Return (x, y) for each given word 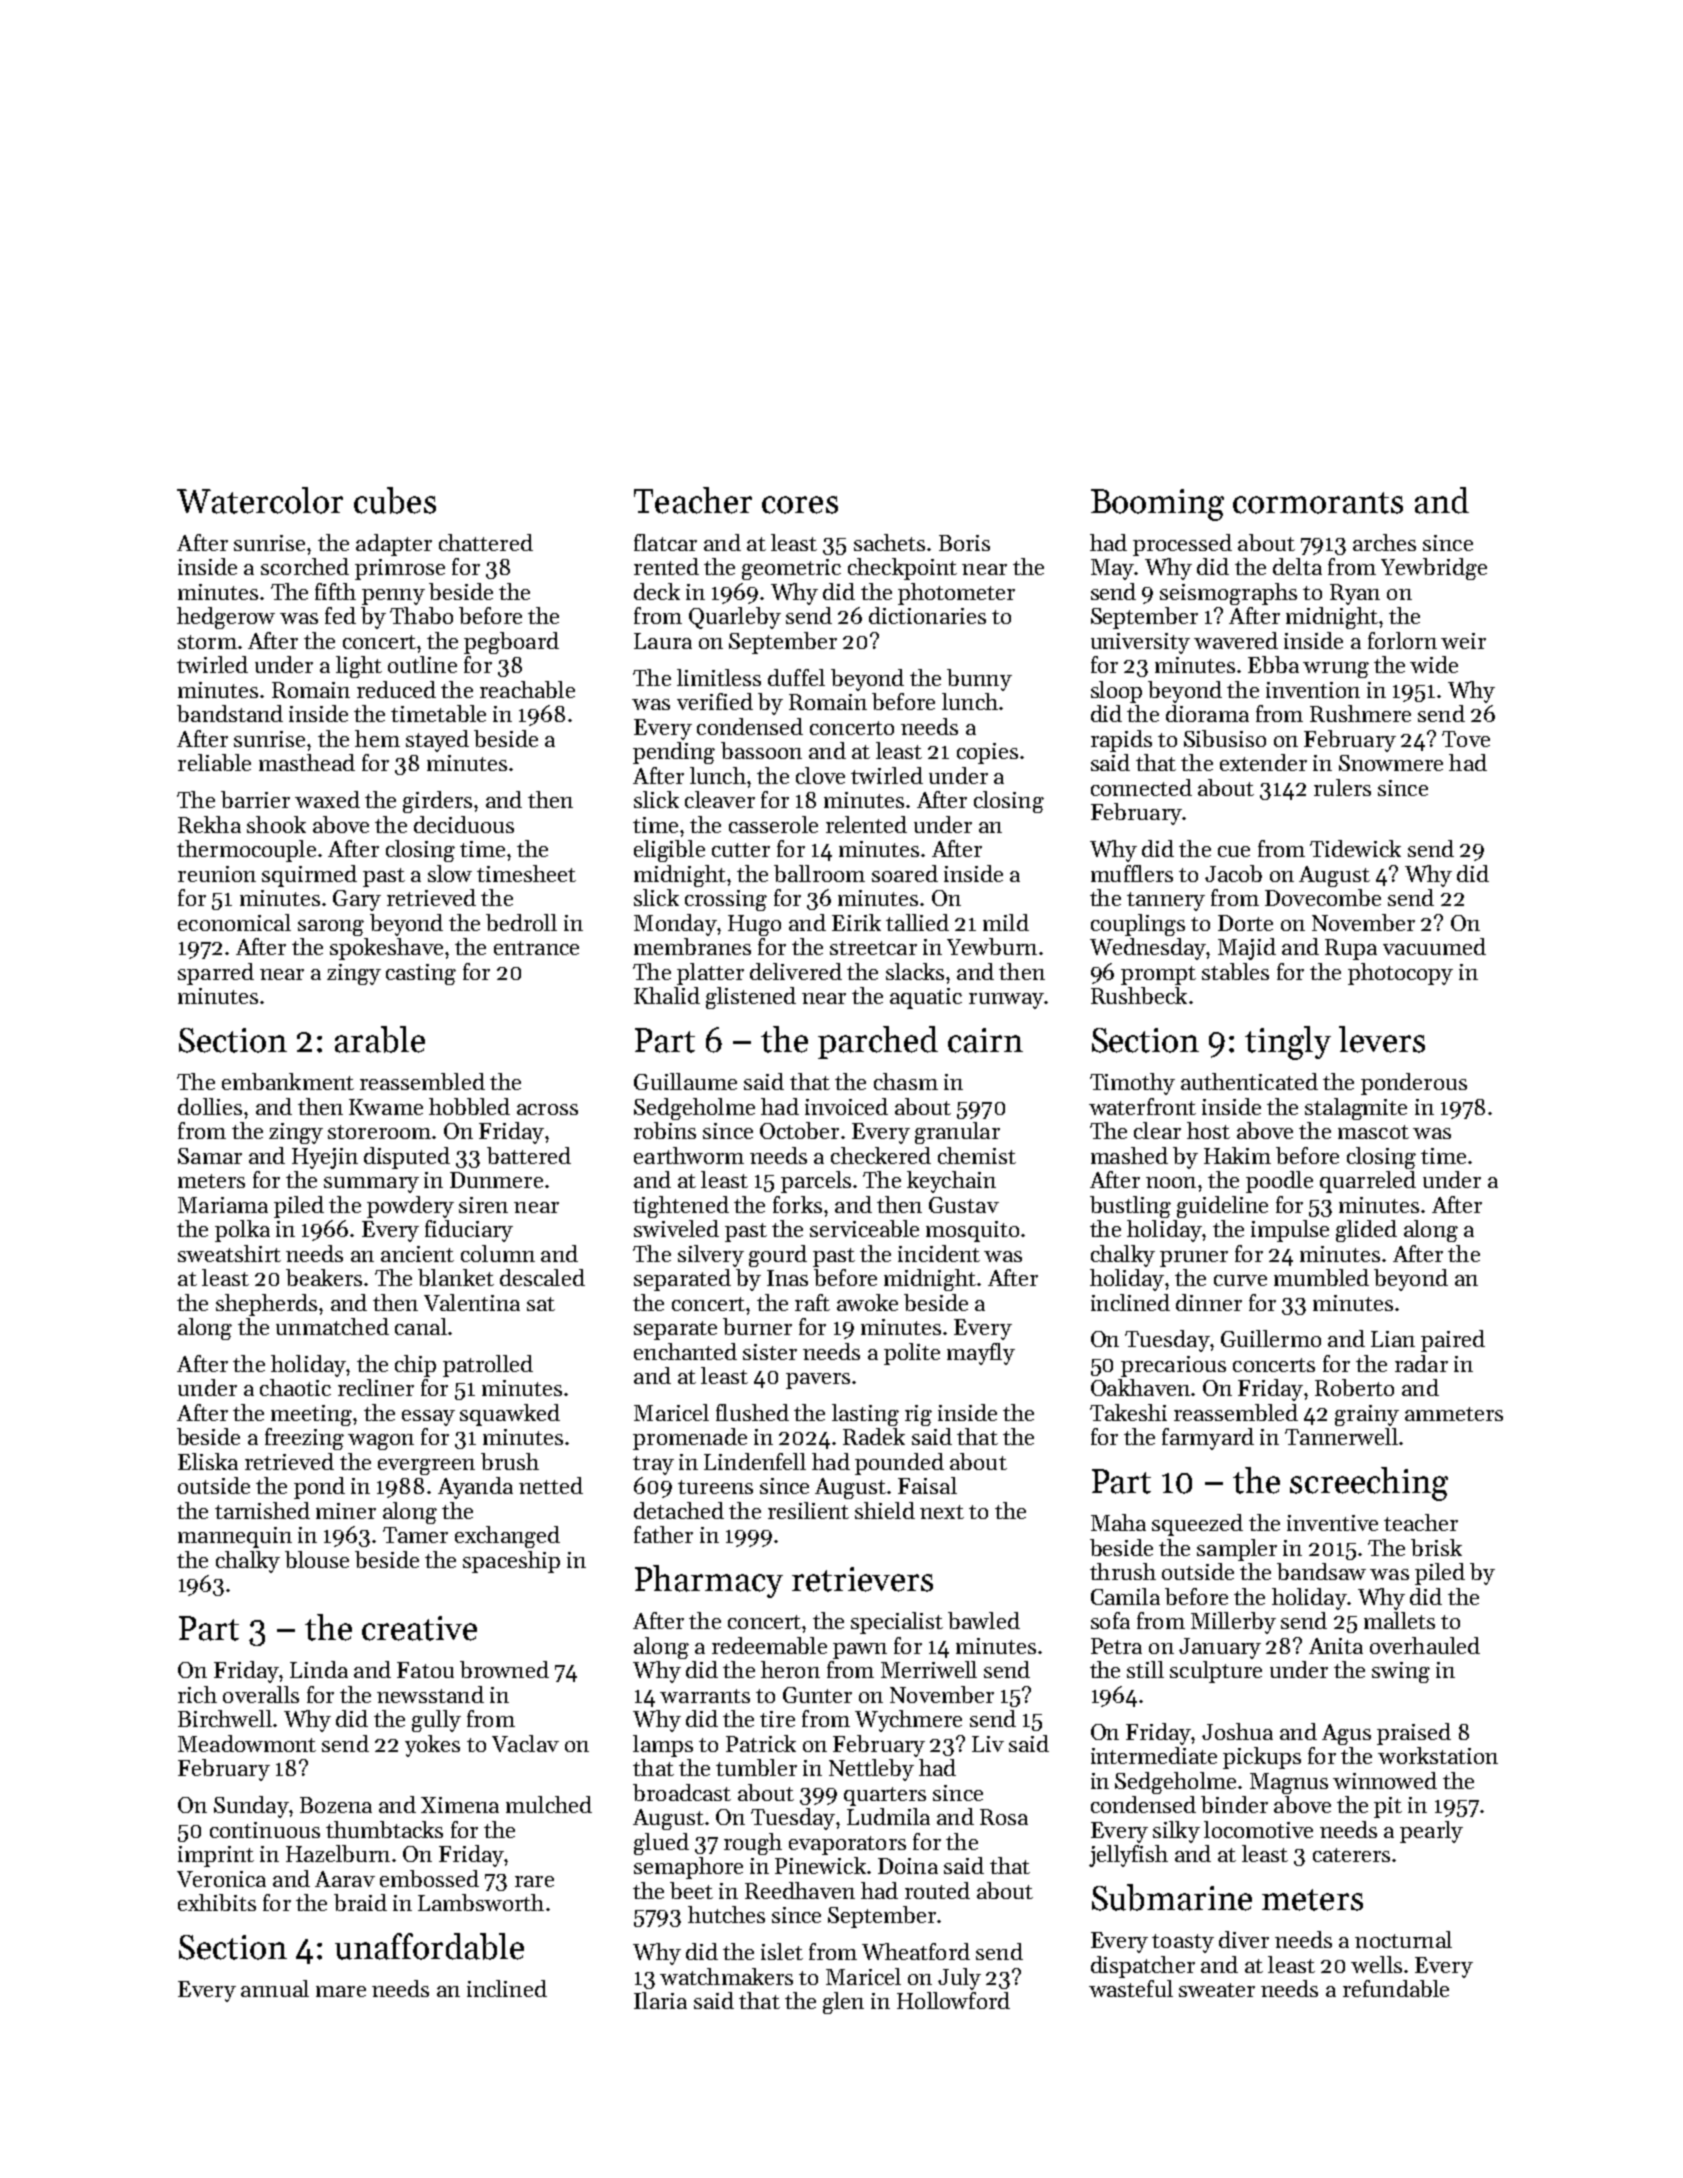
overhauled (1425, 1645)
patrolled (488, 1366)
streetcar (873, 948)
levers (1382, 1039)
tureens (715, 1487)
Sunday (251, 1807)
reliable (214, 762)
